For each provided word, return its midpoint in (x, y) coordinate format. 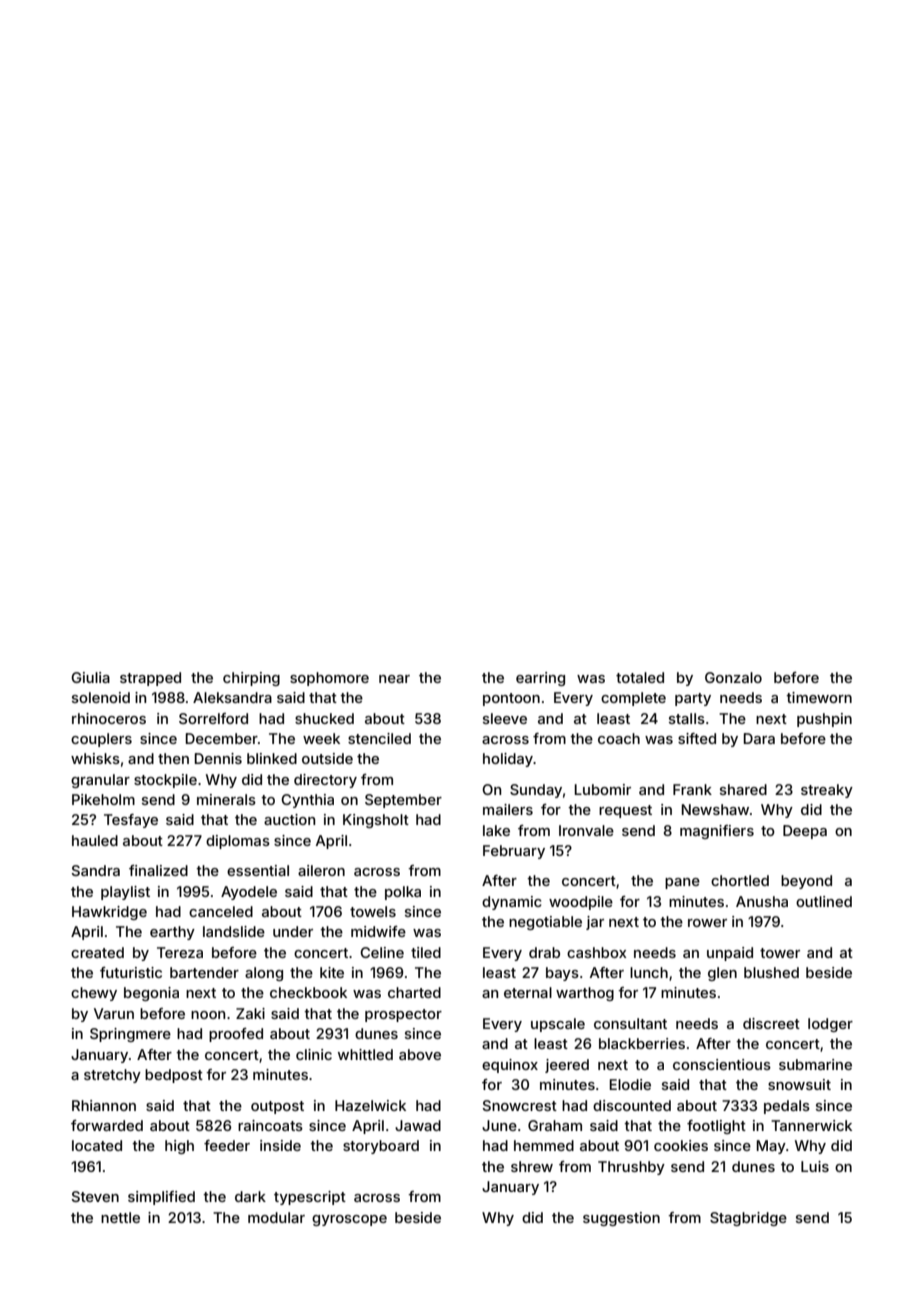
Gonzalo (733, 677)
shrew (532, 1166)
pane (682, 883)
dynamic (512, 903)
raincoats (270, 1125)
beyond (806, 882)
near (394, 679)
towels (373, 911)
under (293, 931)
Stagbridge (748, 1219)
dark (250, 1196)
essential (258, 870)
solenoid (101, 697)
